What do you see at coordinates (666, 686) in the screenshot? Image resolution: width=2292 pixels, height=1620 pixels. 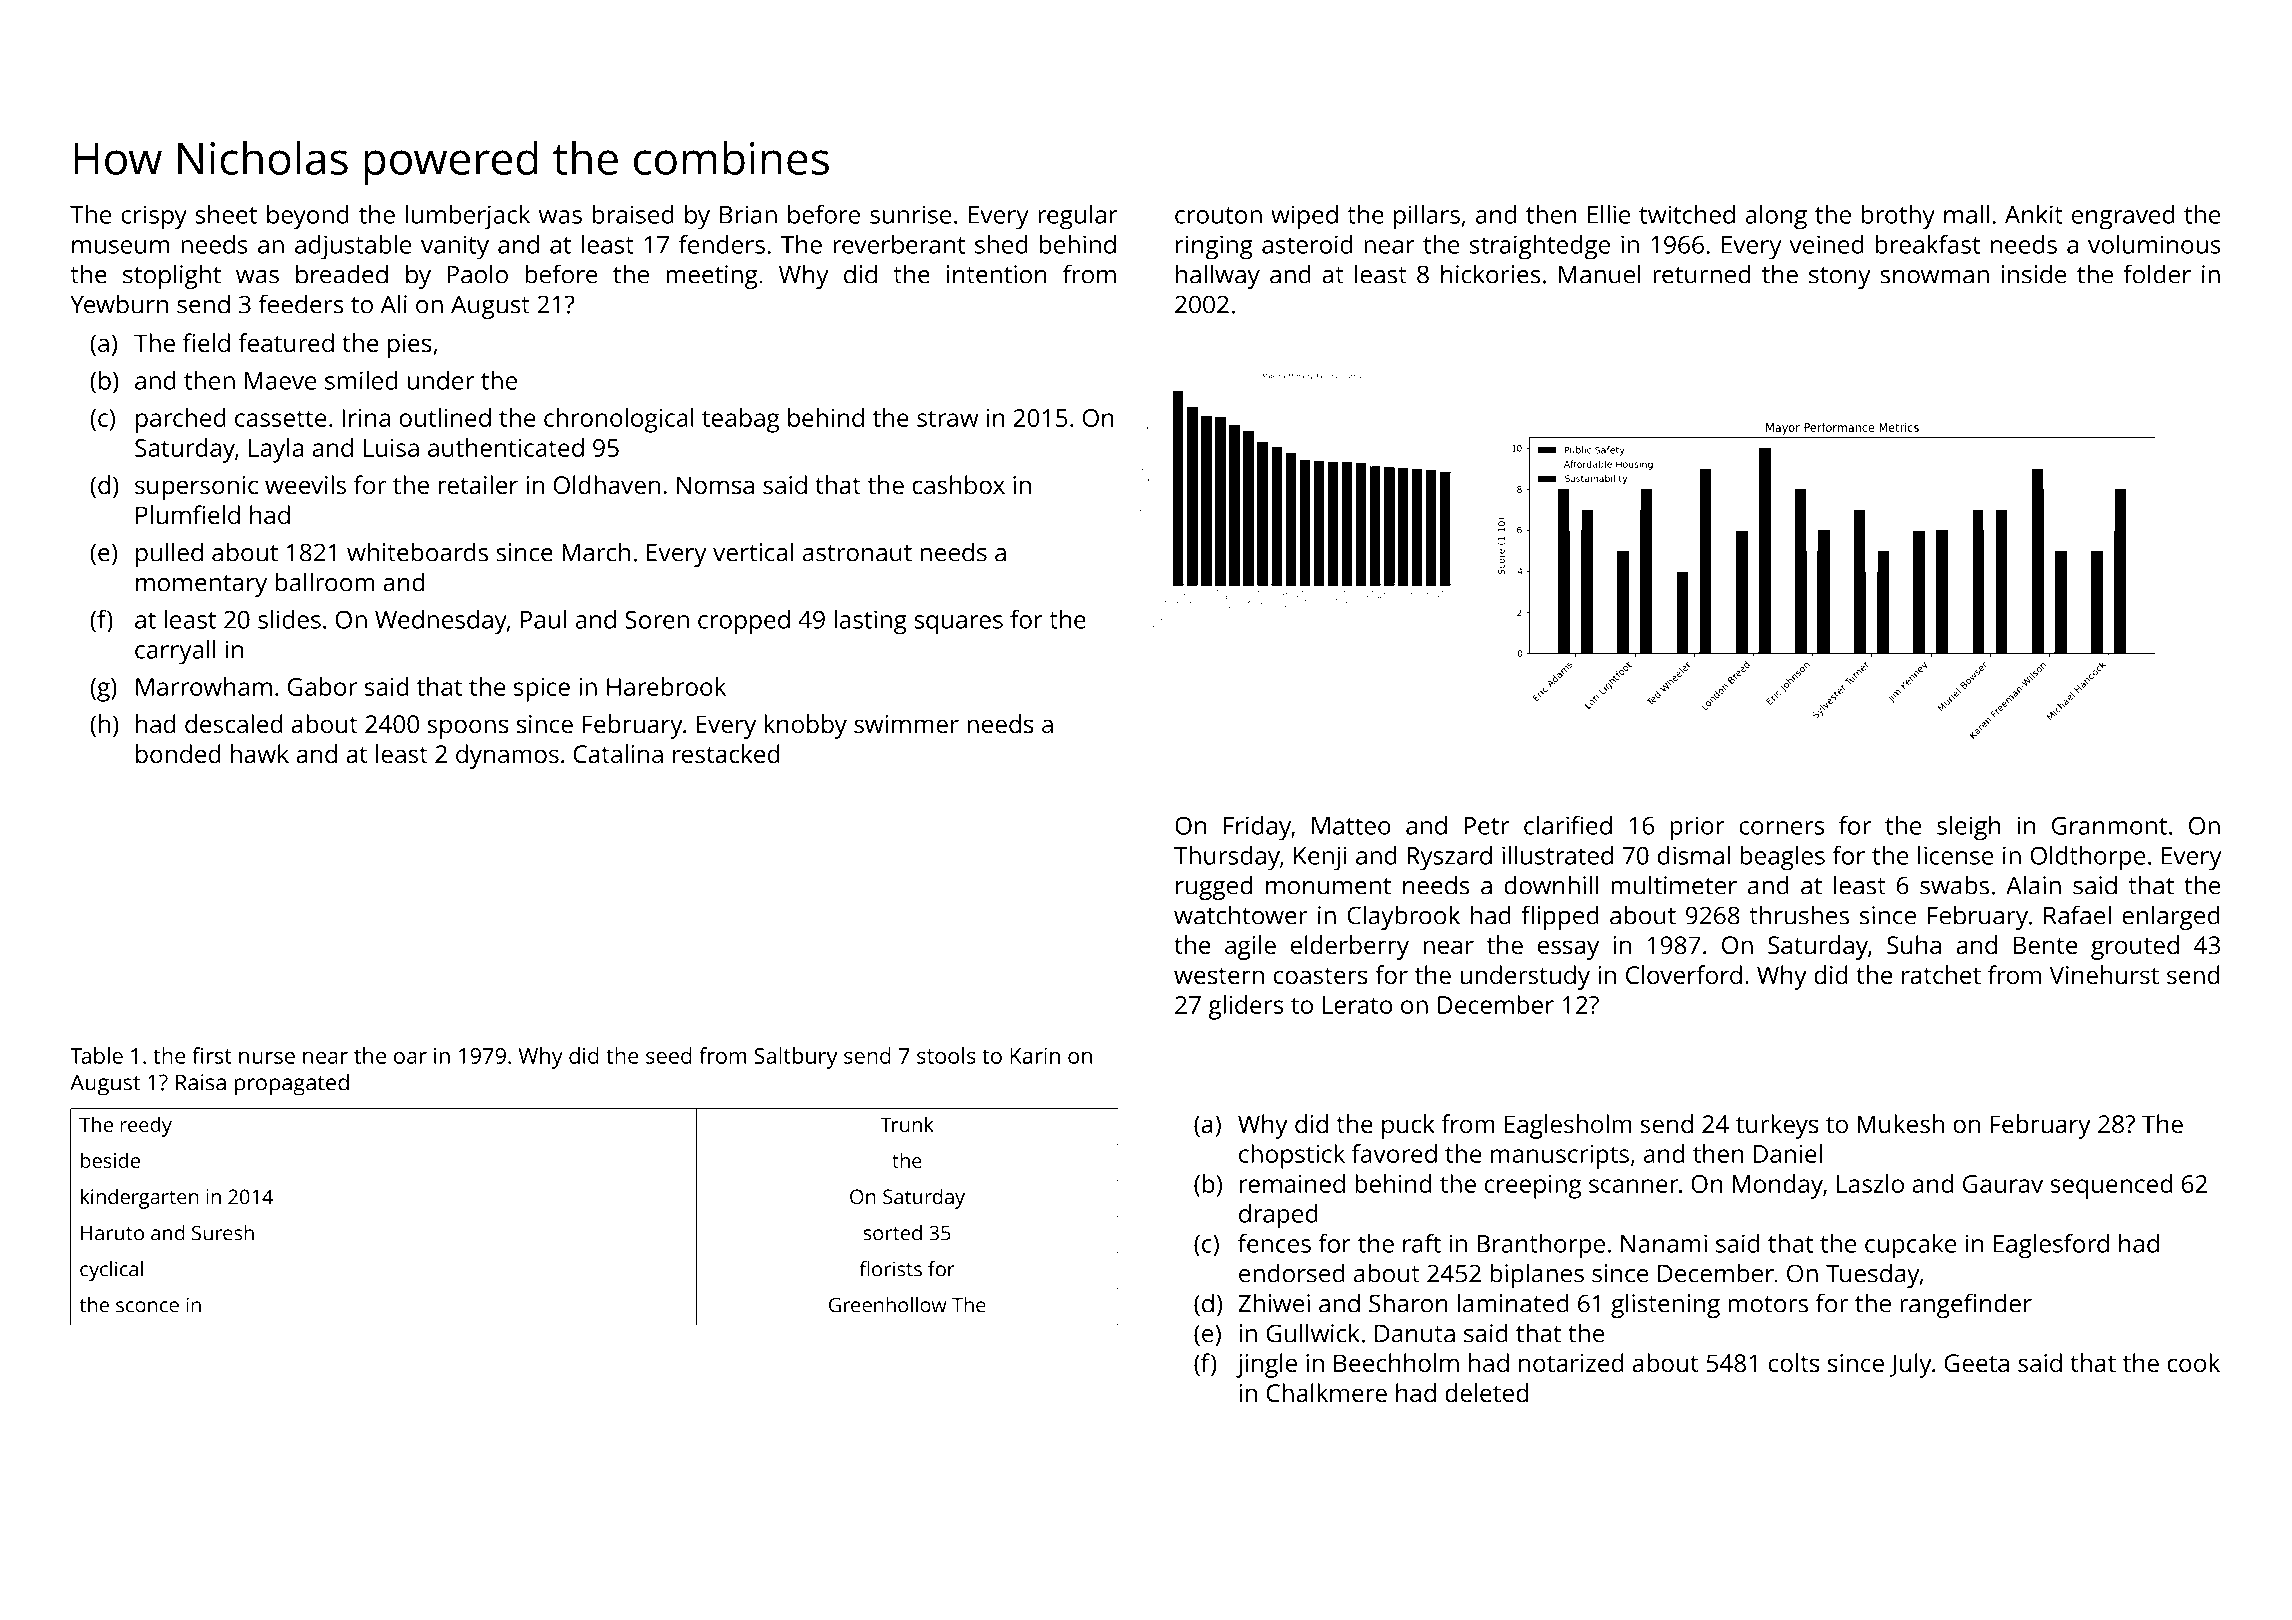 I see `Harebrook` at bounding box center [666, 686].
